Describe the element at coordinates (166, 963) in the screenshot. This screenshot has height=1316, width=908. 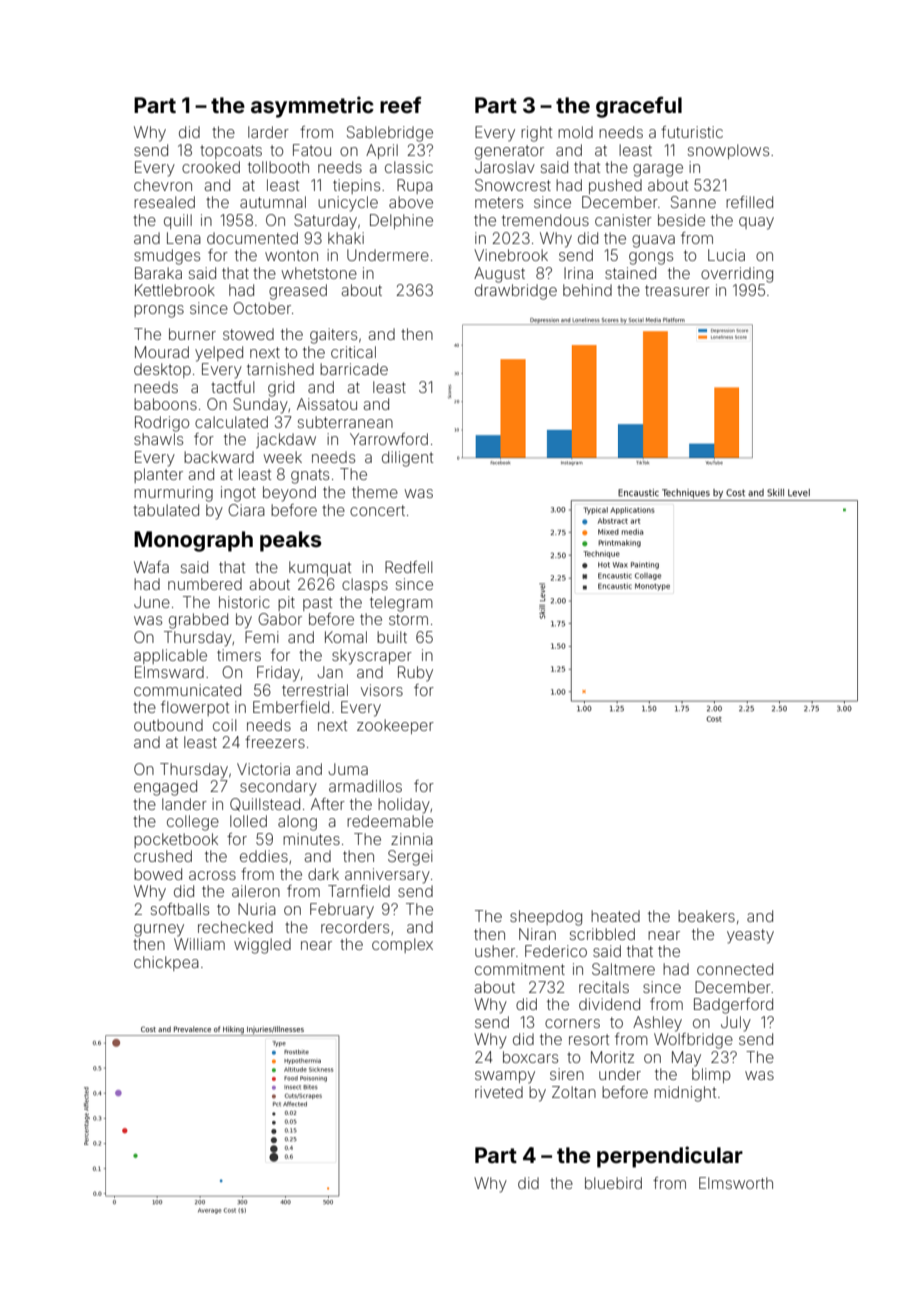
I see `chickpea` at that location.
